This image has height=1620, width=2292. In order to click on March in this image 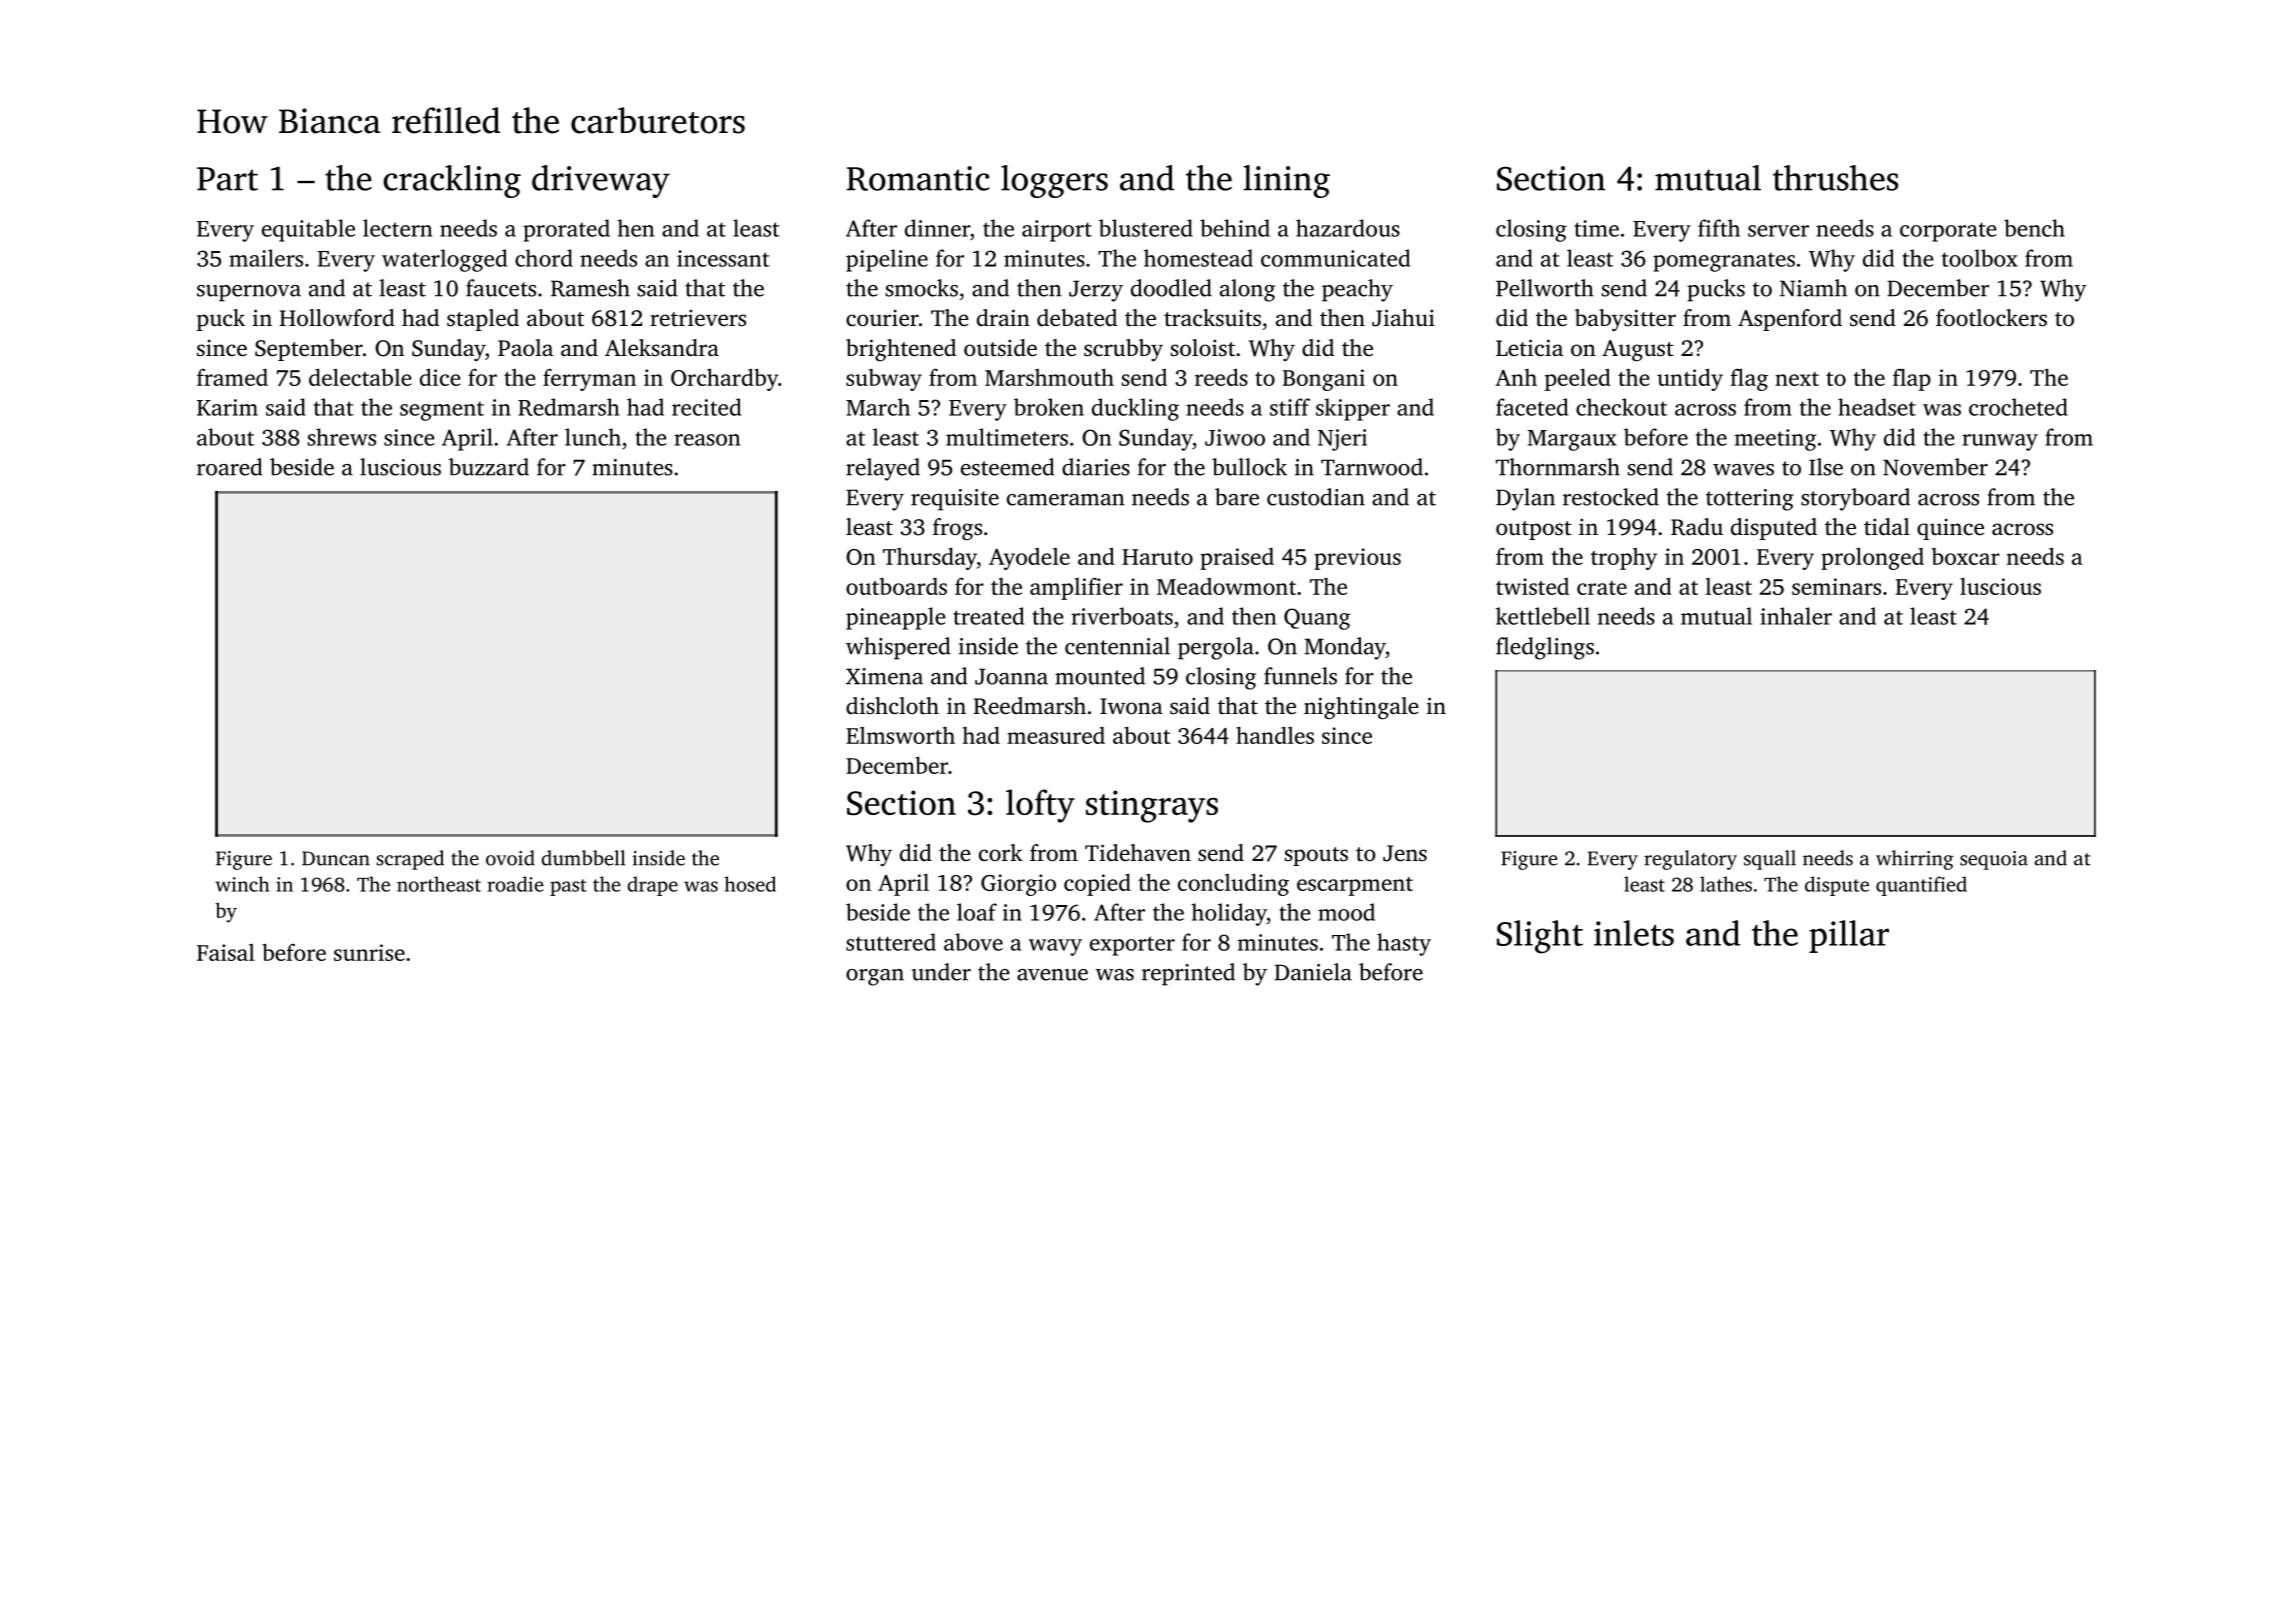, I will do `click(878, 407)`.
